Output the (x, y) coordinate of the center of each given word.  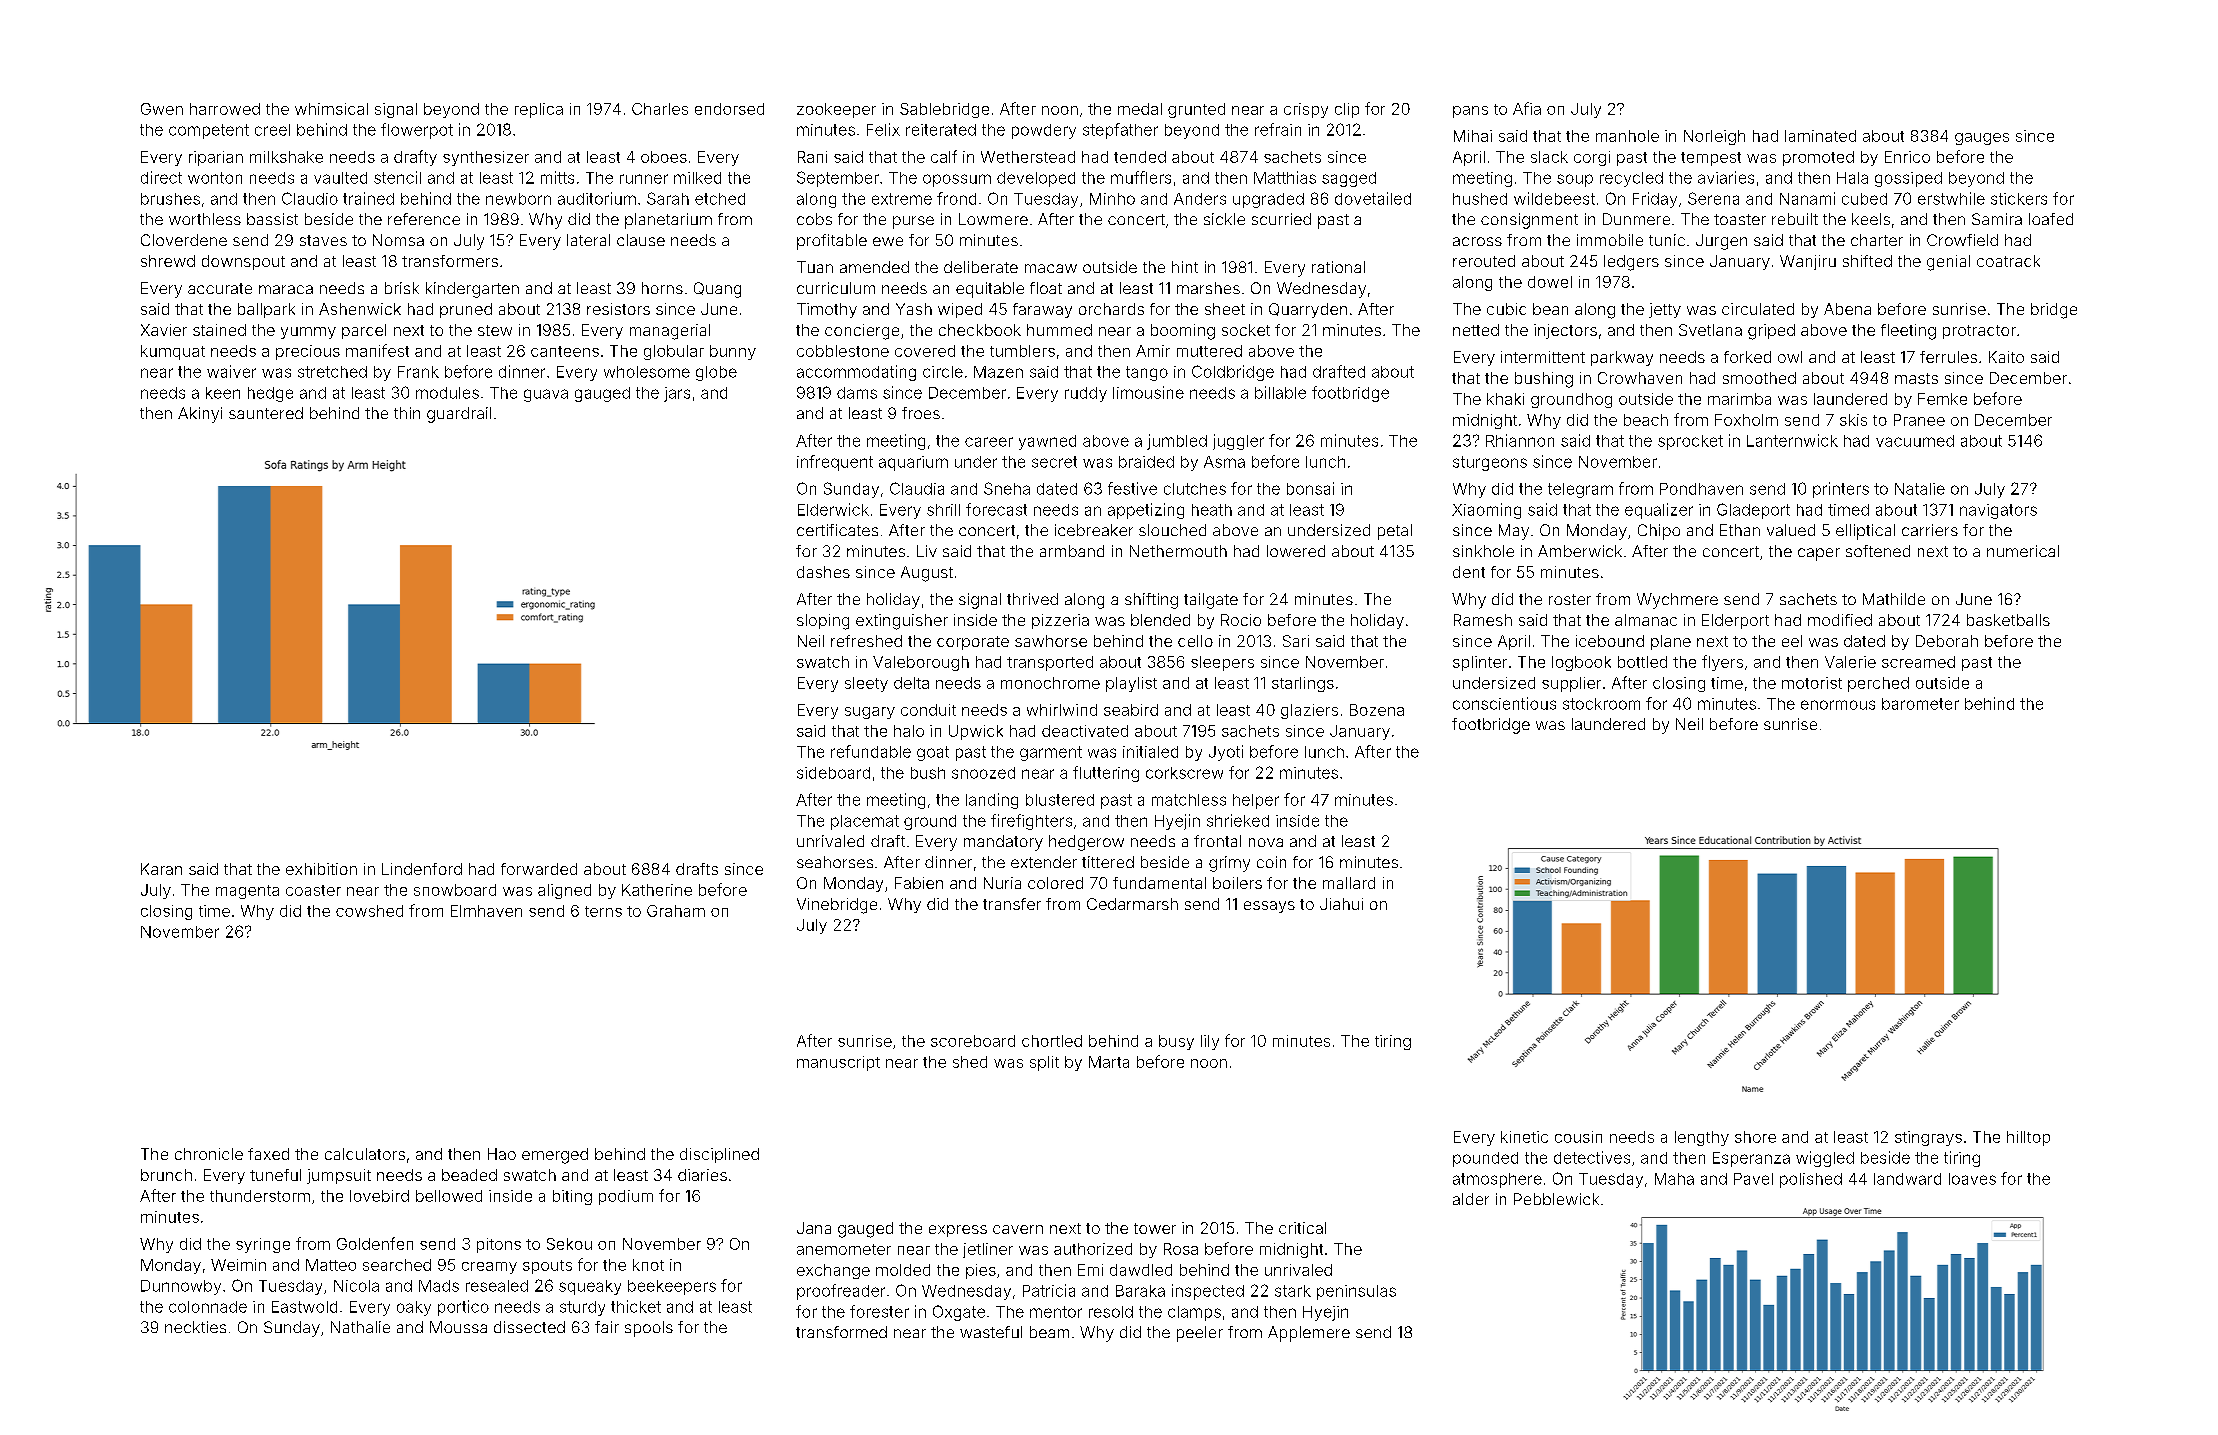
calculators (365, 1154)
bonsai (1310, 488)
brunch (166, 1175)
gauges (1982, 139)
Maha (1674, 1179)
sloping (823, 622)
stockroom (1601, 704)
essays (1269, 907)
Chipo (1659, 532)
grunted (1196, 110)
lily (1210, 1042)
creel (272, 130)
